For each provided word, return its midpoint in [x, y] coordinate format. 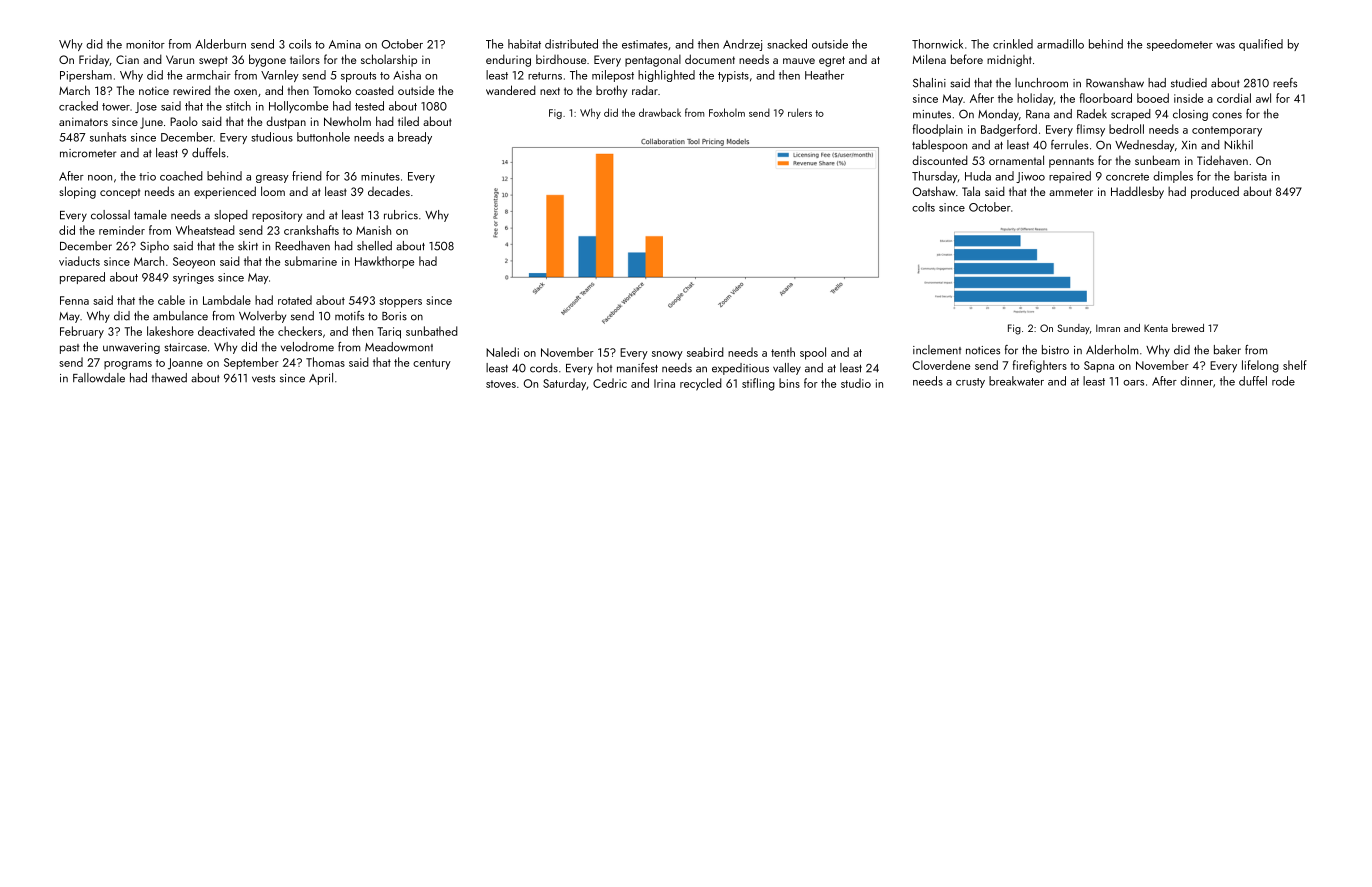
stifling [758, 384]
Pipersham [86, 76]
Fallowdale [99, 378]
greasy [272, 179]
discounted [940, 160]
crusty [970, 383]
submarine [311, 261]
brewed [1188, 328]
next [550, 91]
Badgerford [1009, 130]
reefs [1285, 83]
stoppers [400, 302]
